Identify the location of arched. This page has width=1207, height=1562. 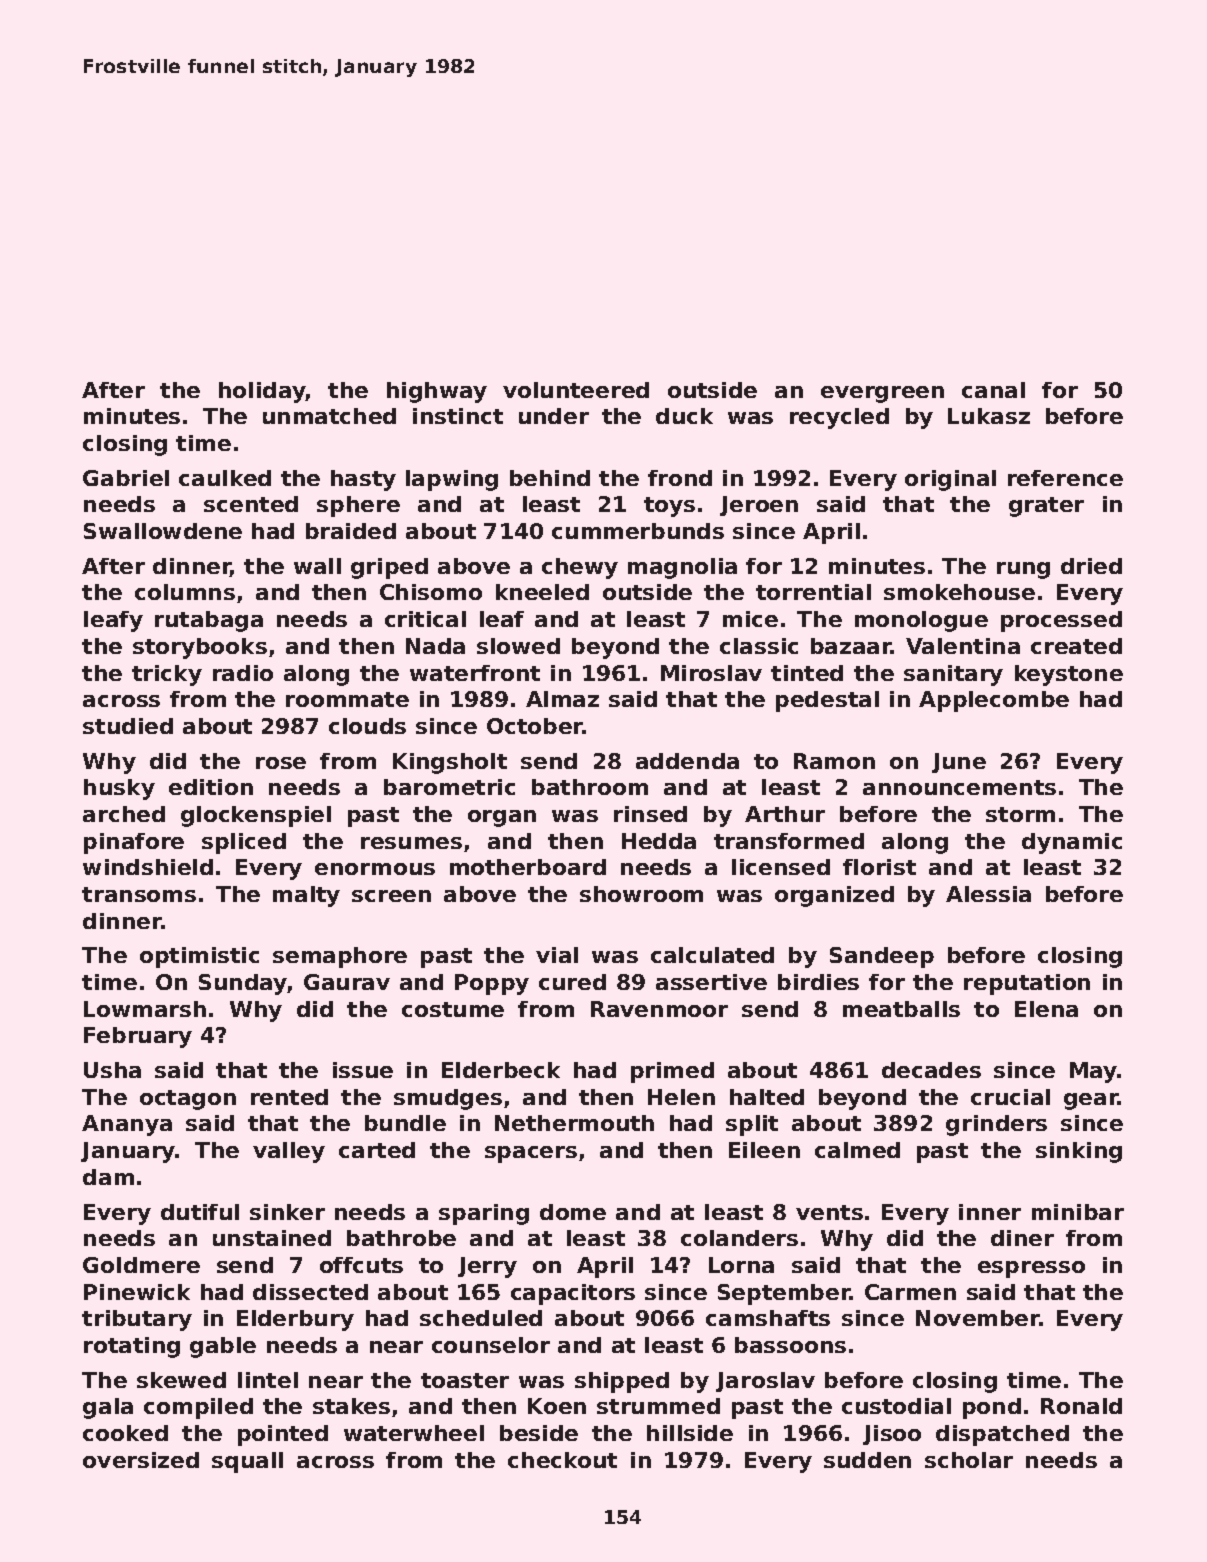
(124, 814).
